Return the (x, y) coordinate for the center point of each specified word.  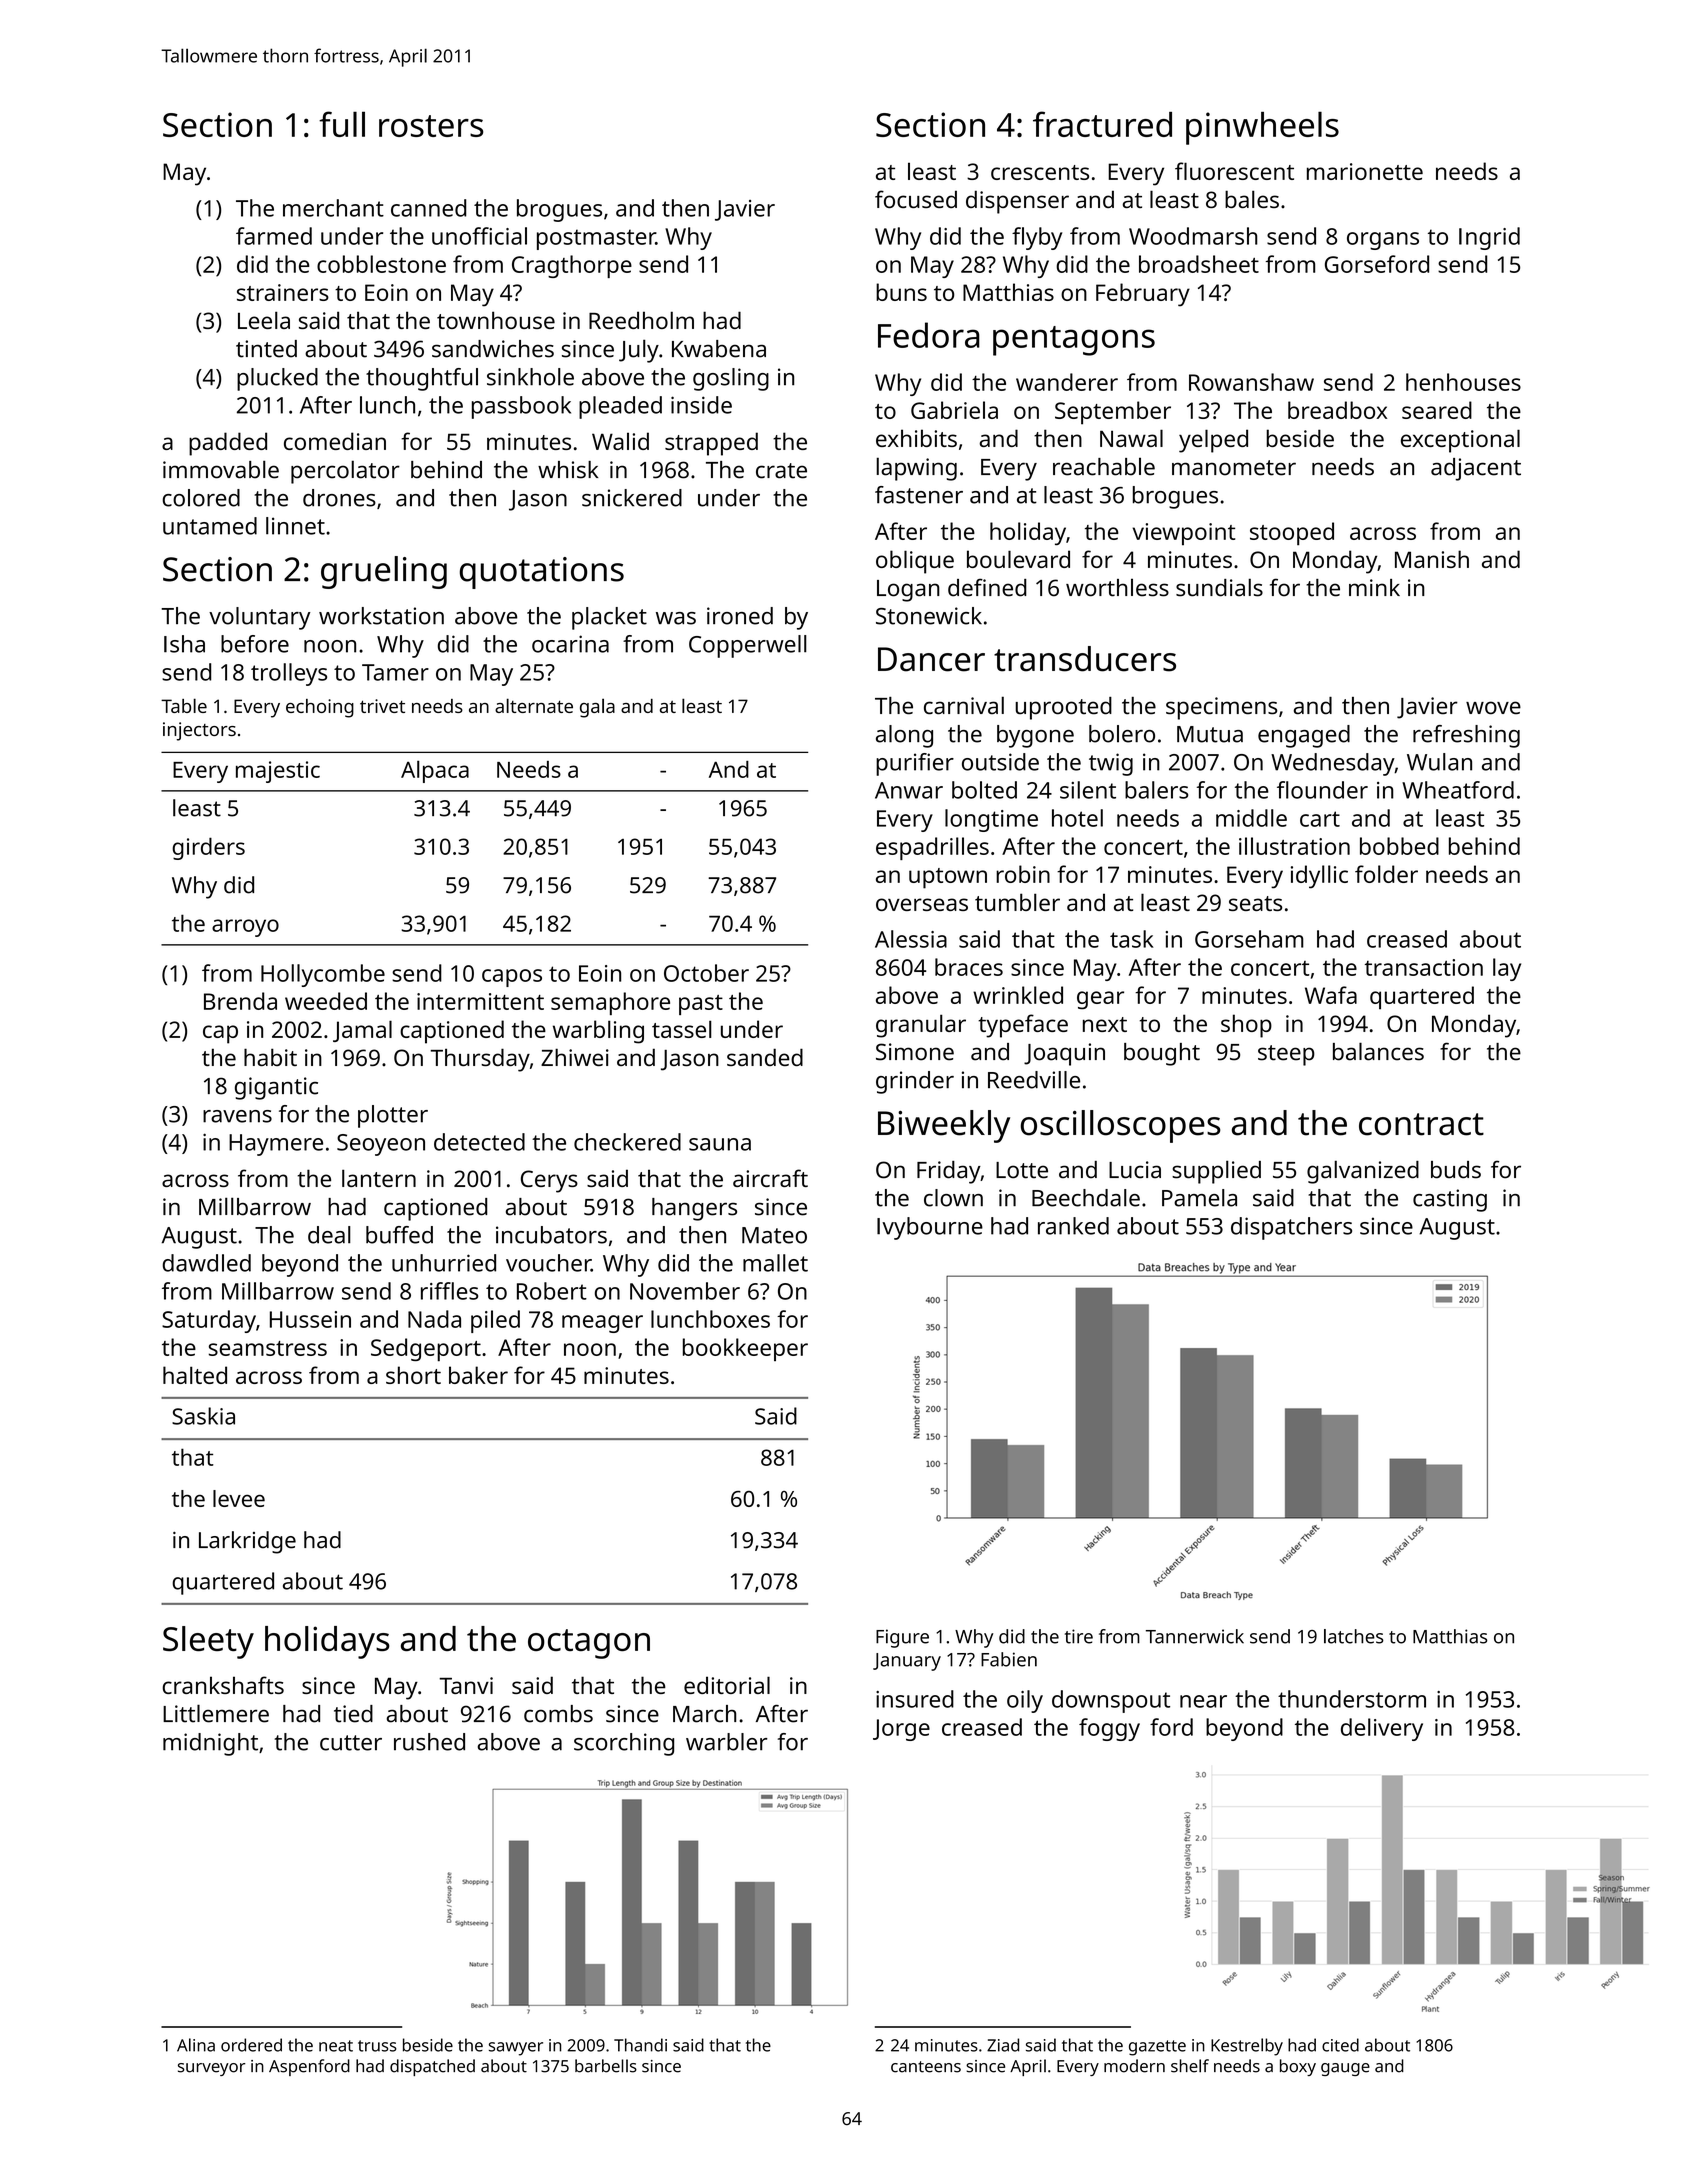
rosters (431, 126)
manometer (1234, 468)
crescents (1040, 172)
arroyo (245, 928)
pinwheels (1262, 128)
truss (377, 2046)
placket (609, 618)
